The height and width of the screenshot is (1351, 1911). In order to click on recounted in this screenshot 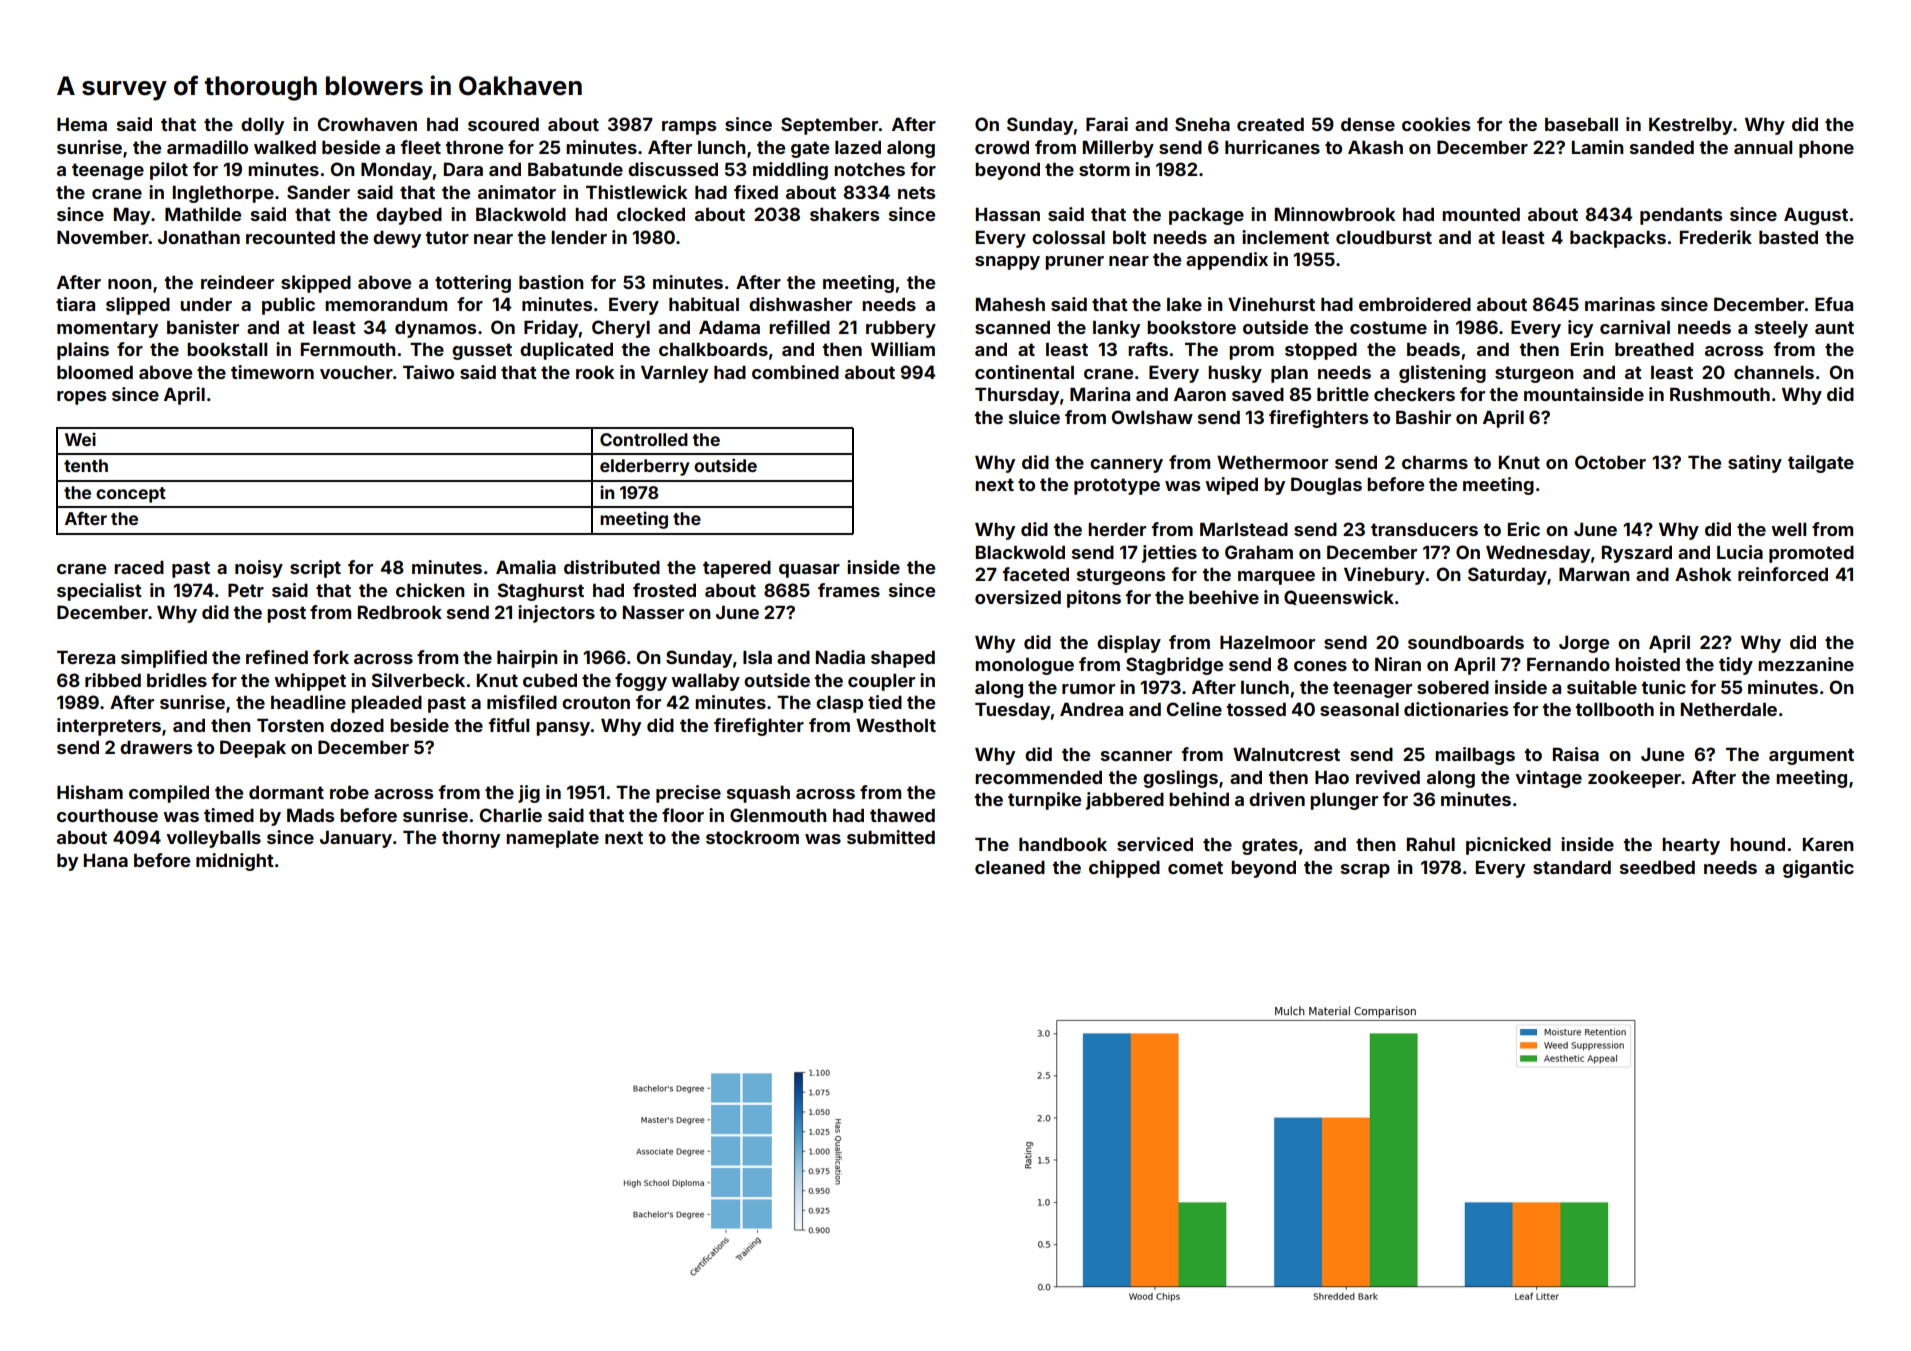, I will do `click(290, 237)`.
